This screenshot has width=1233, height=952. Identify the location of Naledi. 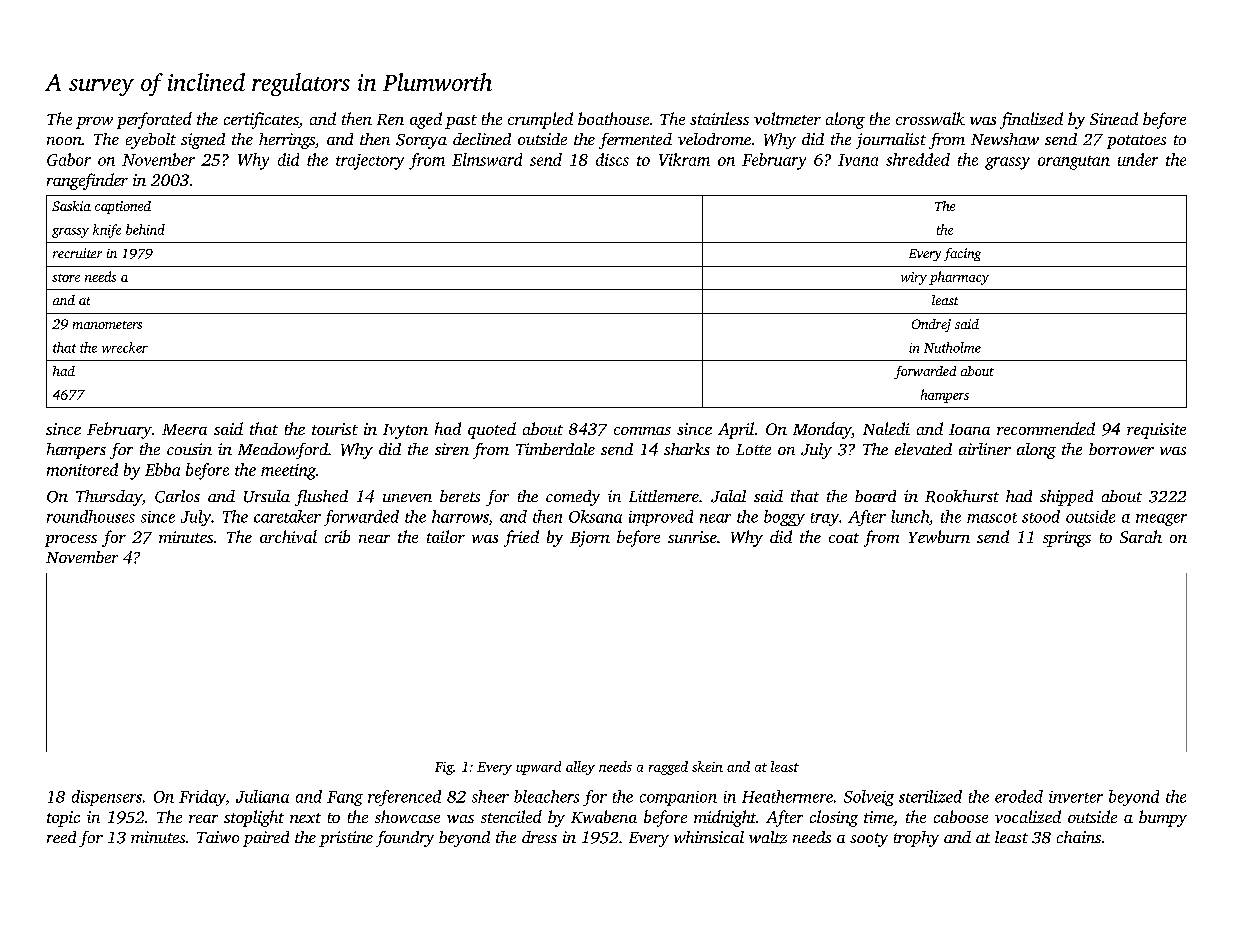
(886, 428).
